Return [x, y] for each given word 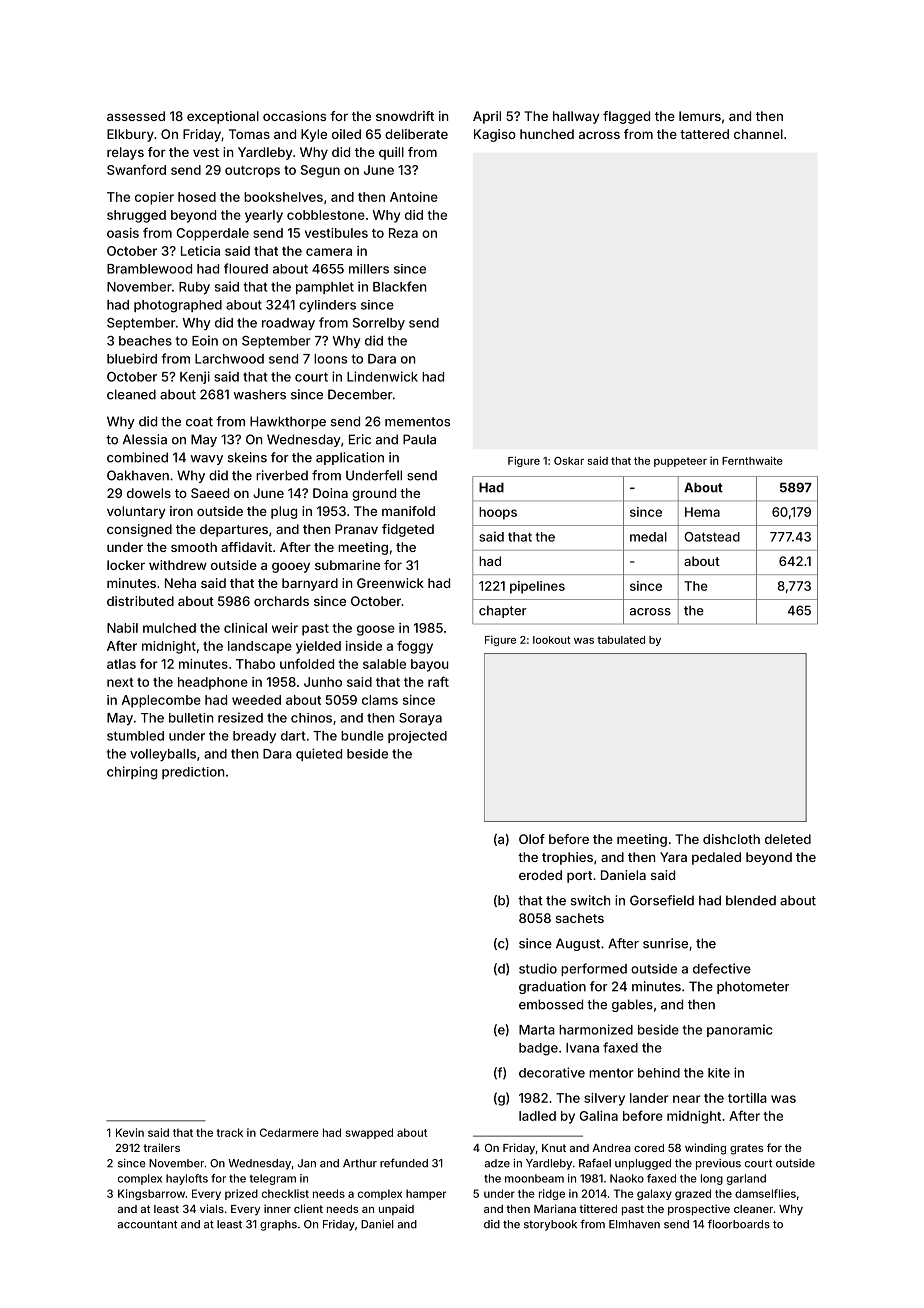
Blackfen [399, 286]
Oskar [569, 461]
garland [746, 1179]
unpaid [396, 1209]
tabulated [621, 640]
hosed [197, 197]
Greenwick [390, 583]
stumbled [135, 736]
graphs [278, 1225]
